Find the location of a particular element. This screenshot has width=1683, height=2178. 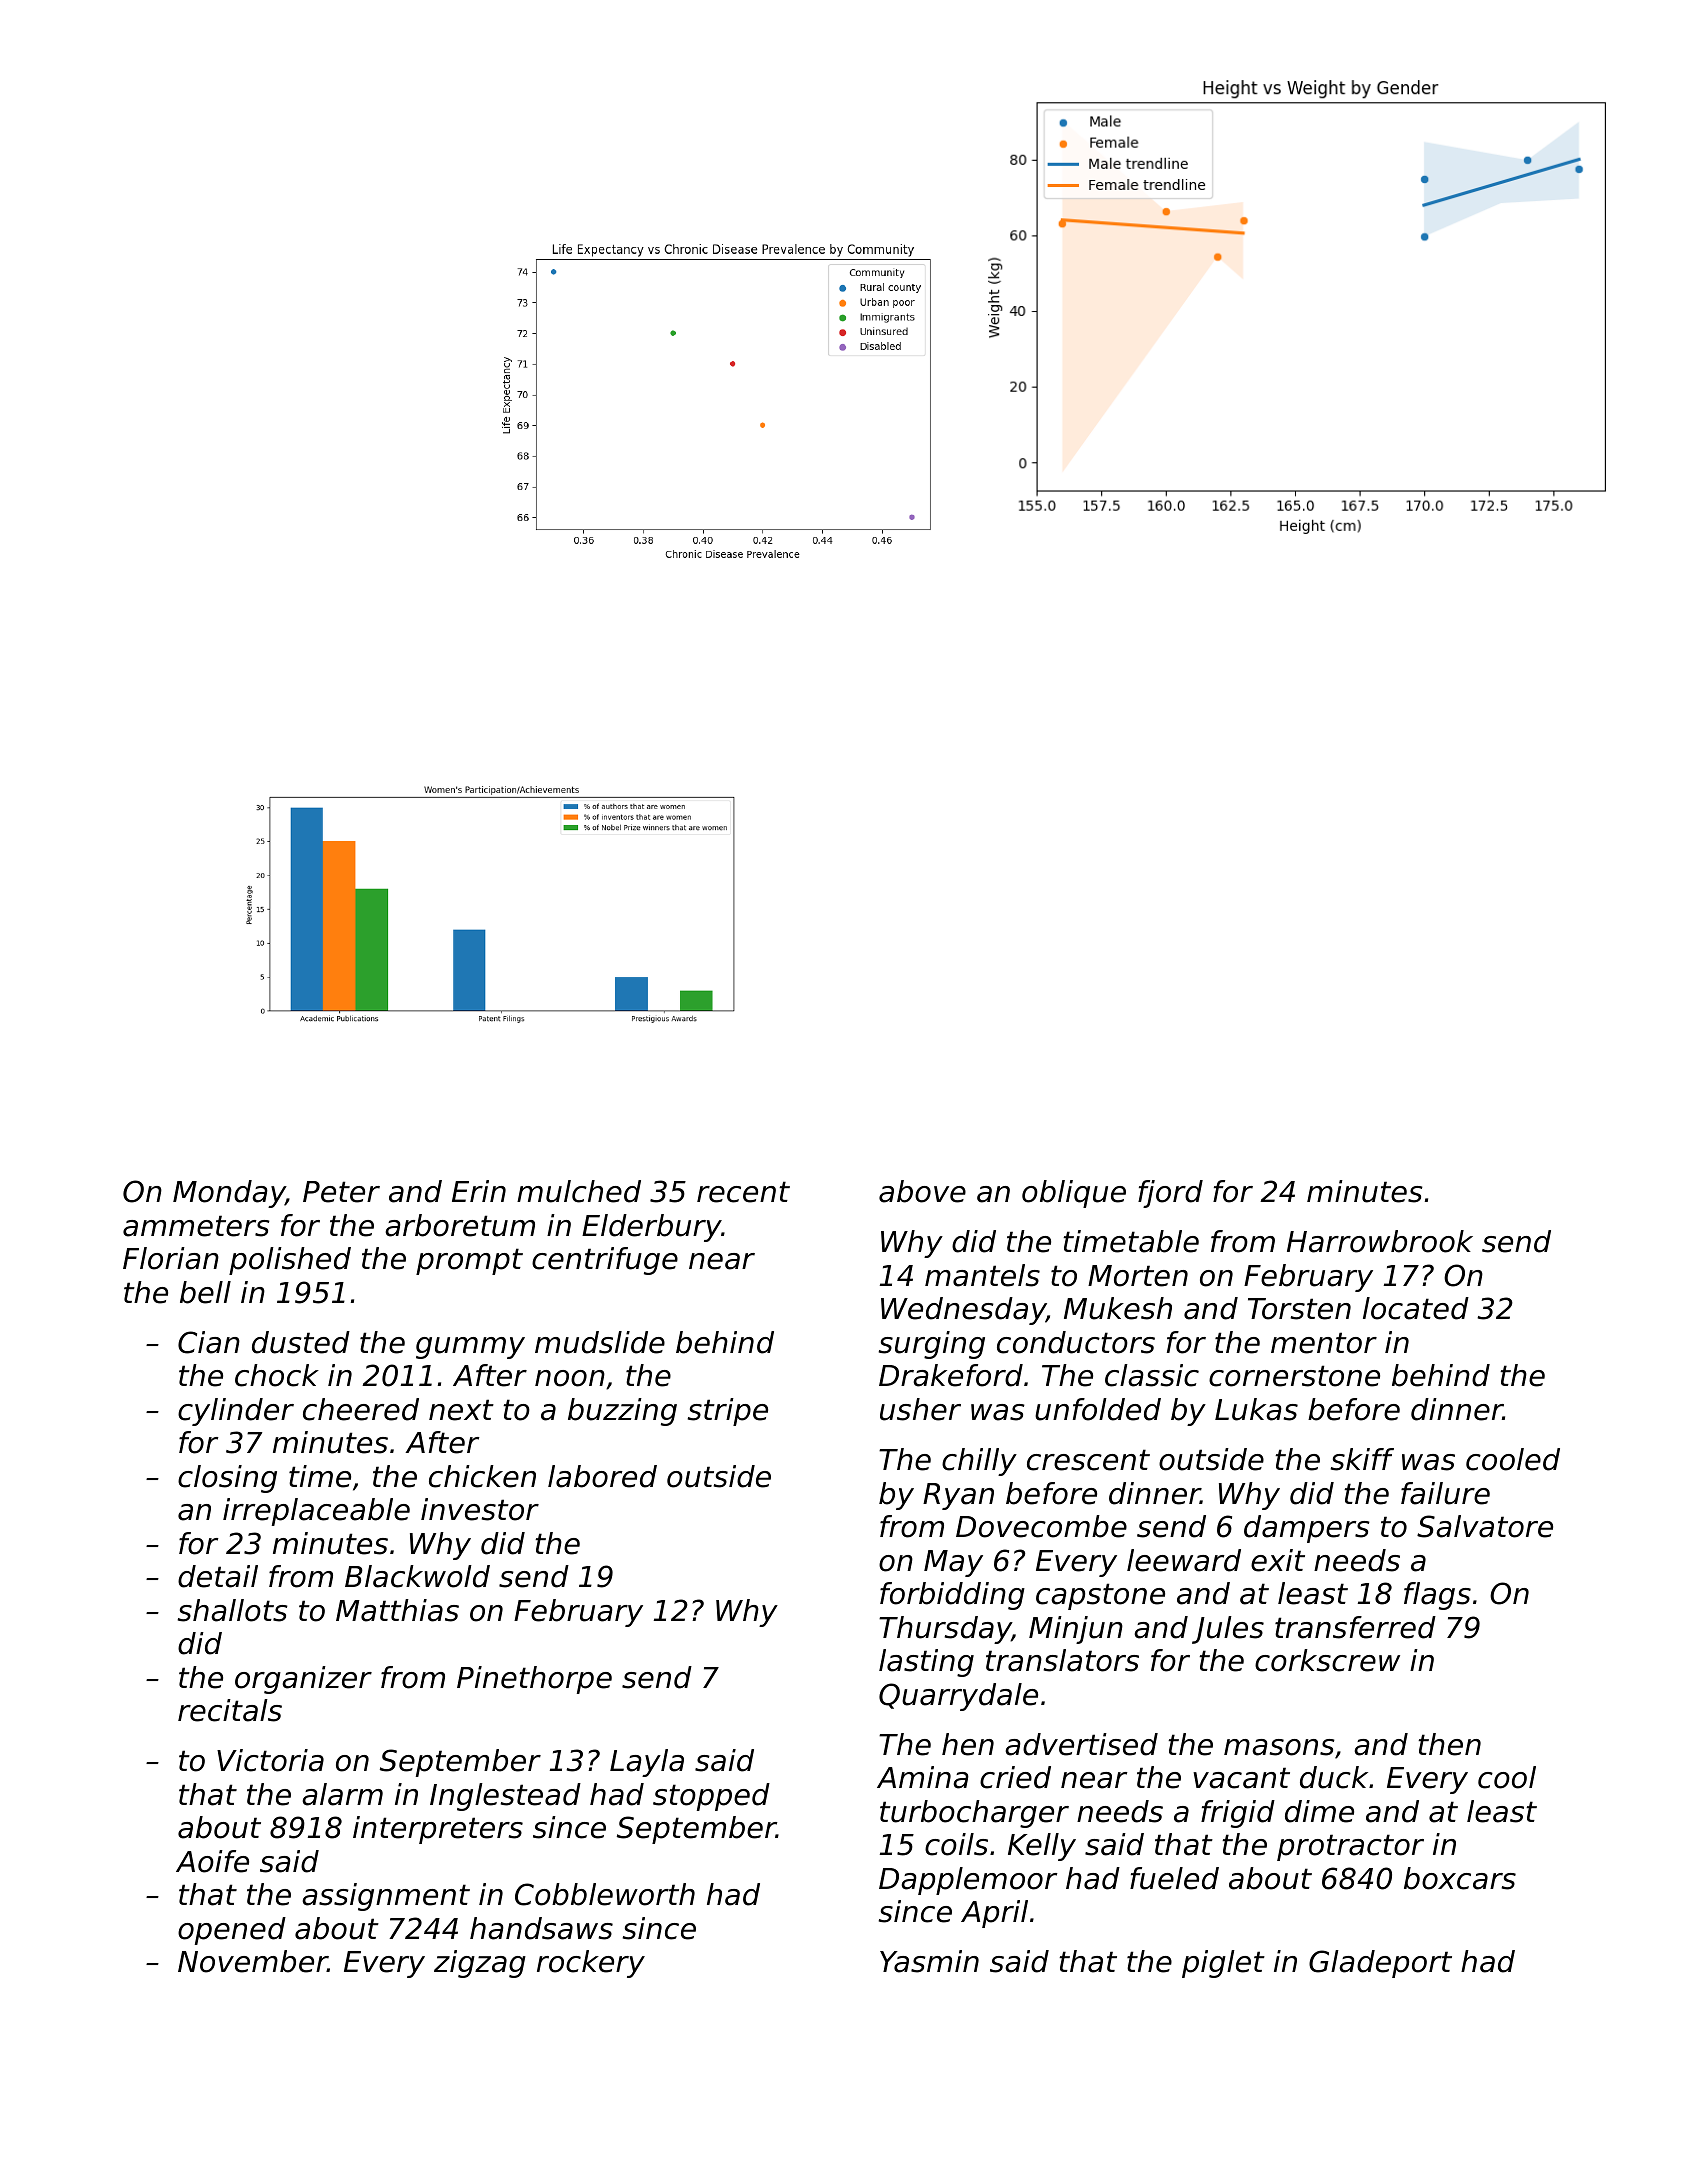

Harrowbrook is located at coordinates (1380, 1241).
